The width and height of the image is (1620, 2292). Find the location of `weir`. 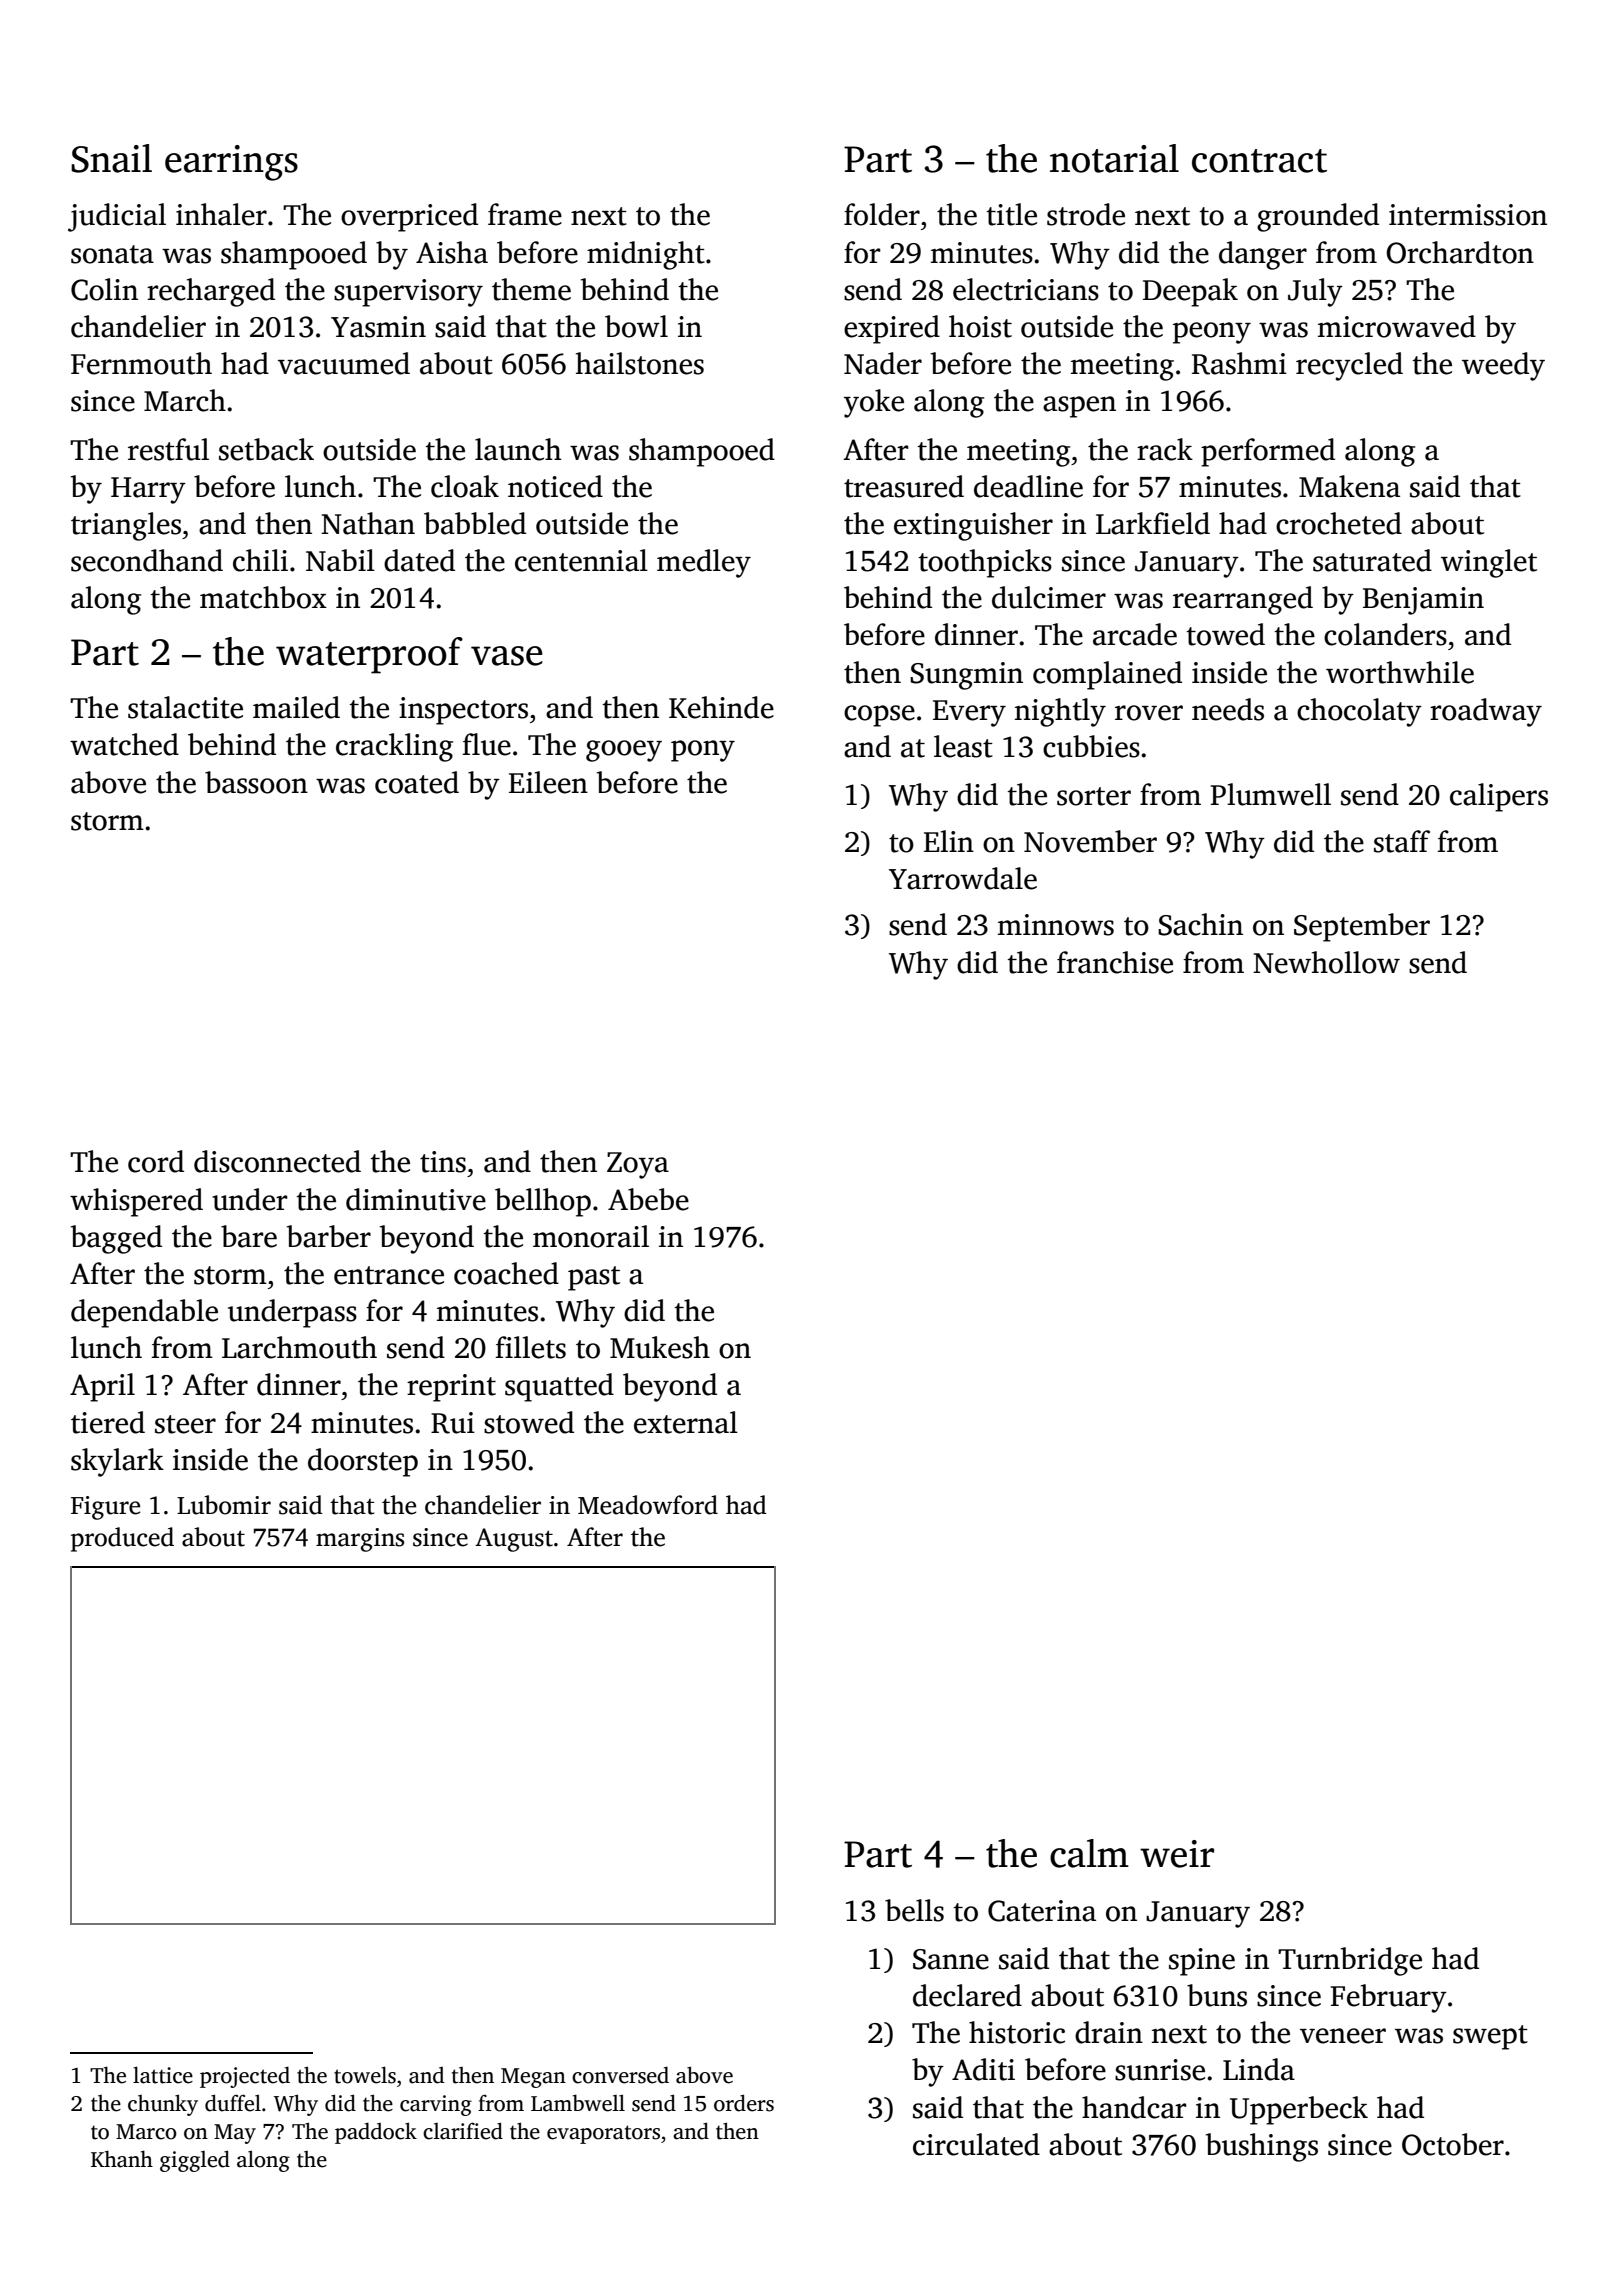

weir is located at coordinates (1177, 1854).
